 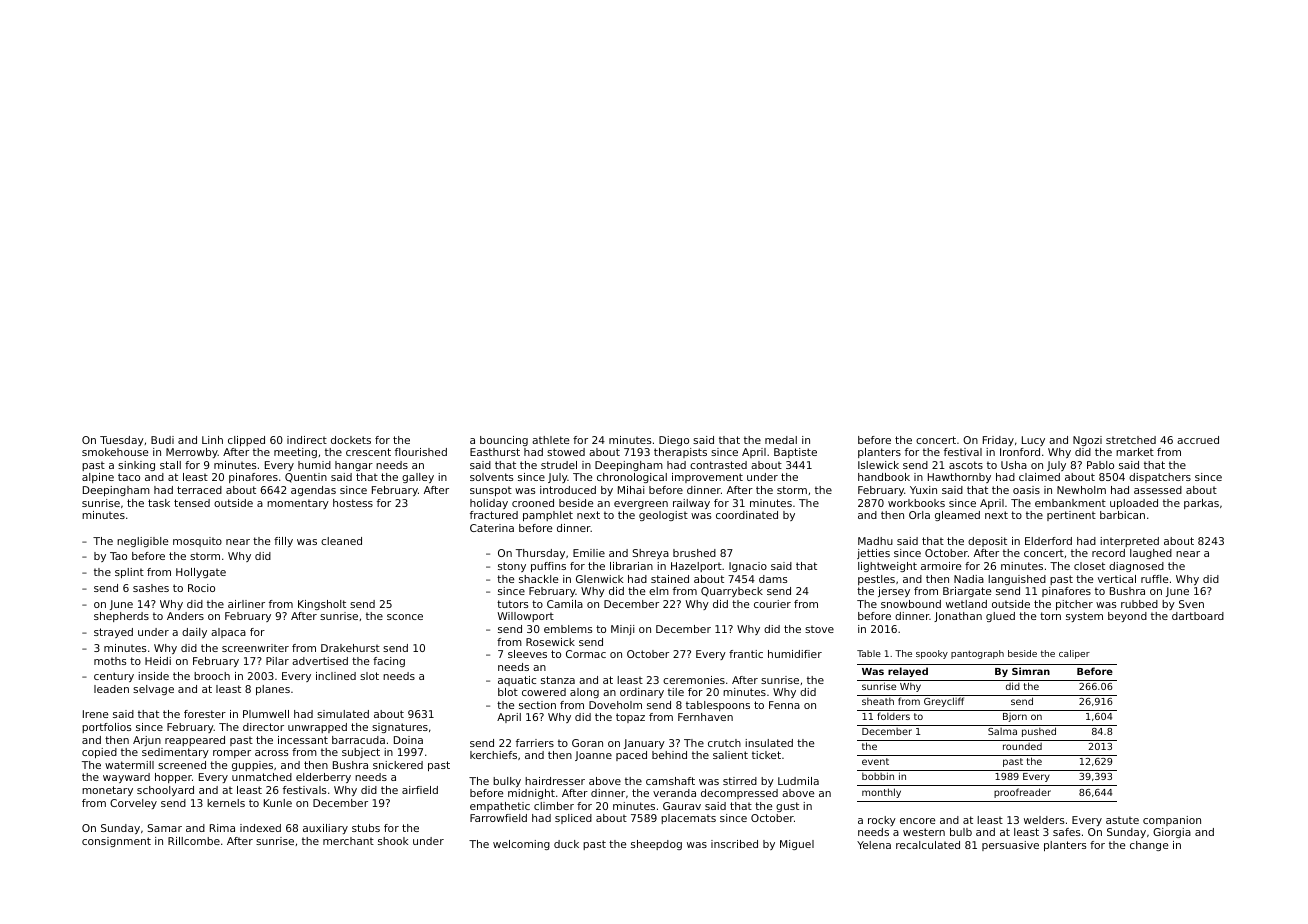 I want to click on stained, so click(x=670, y=579).
